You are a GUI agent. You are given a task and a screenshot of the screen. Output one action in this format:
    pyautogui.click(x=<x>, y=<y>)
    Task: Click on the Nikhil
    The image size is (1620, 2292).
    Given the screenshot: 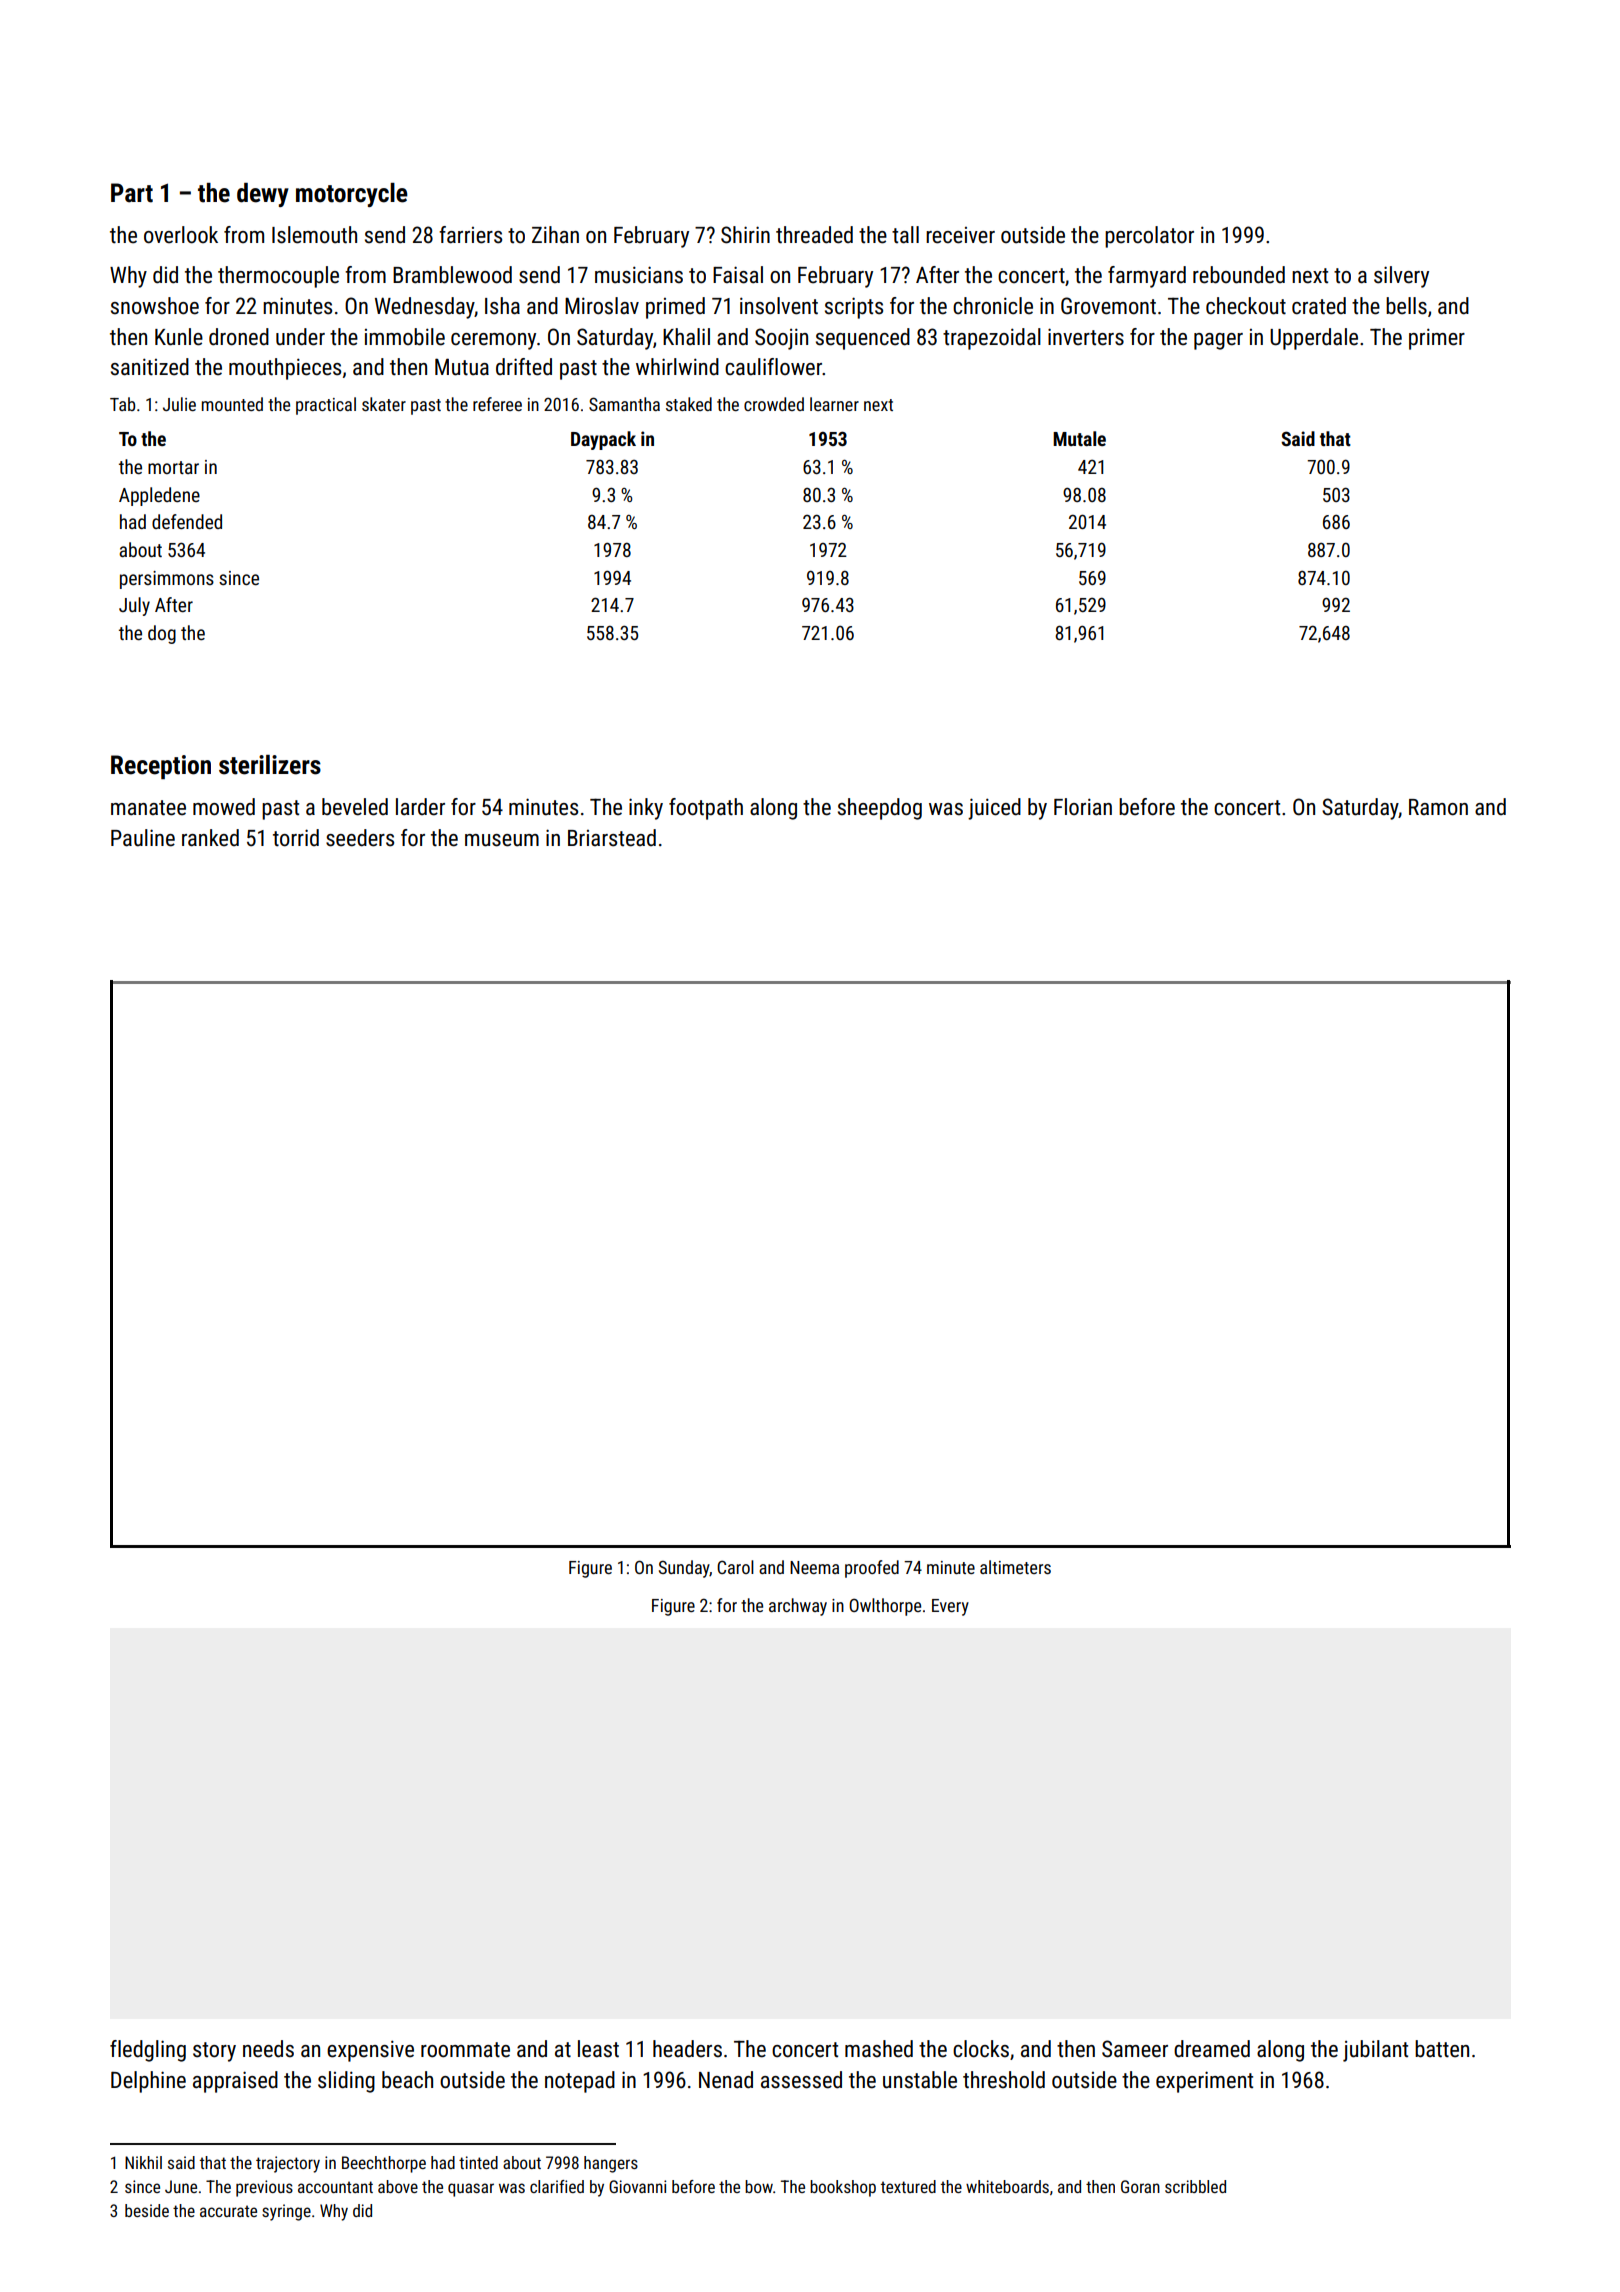 What is the action you would take?
    pyautogui.click(x=143, y=2162)
